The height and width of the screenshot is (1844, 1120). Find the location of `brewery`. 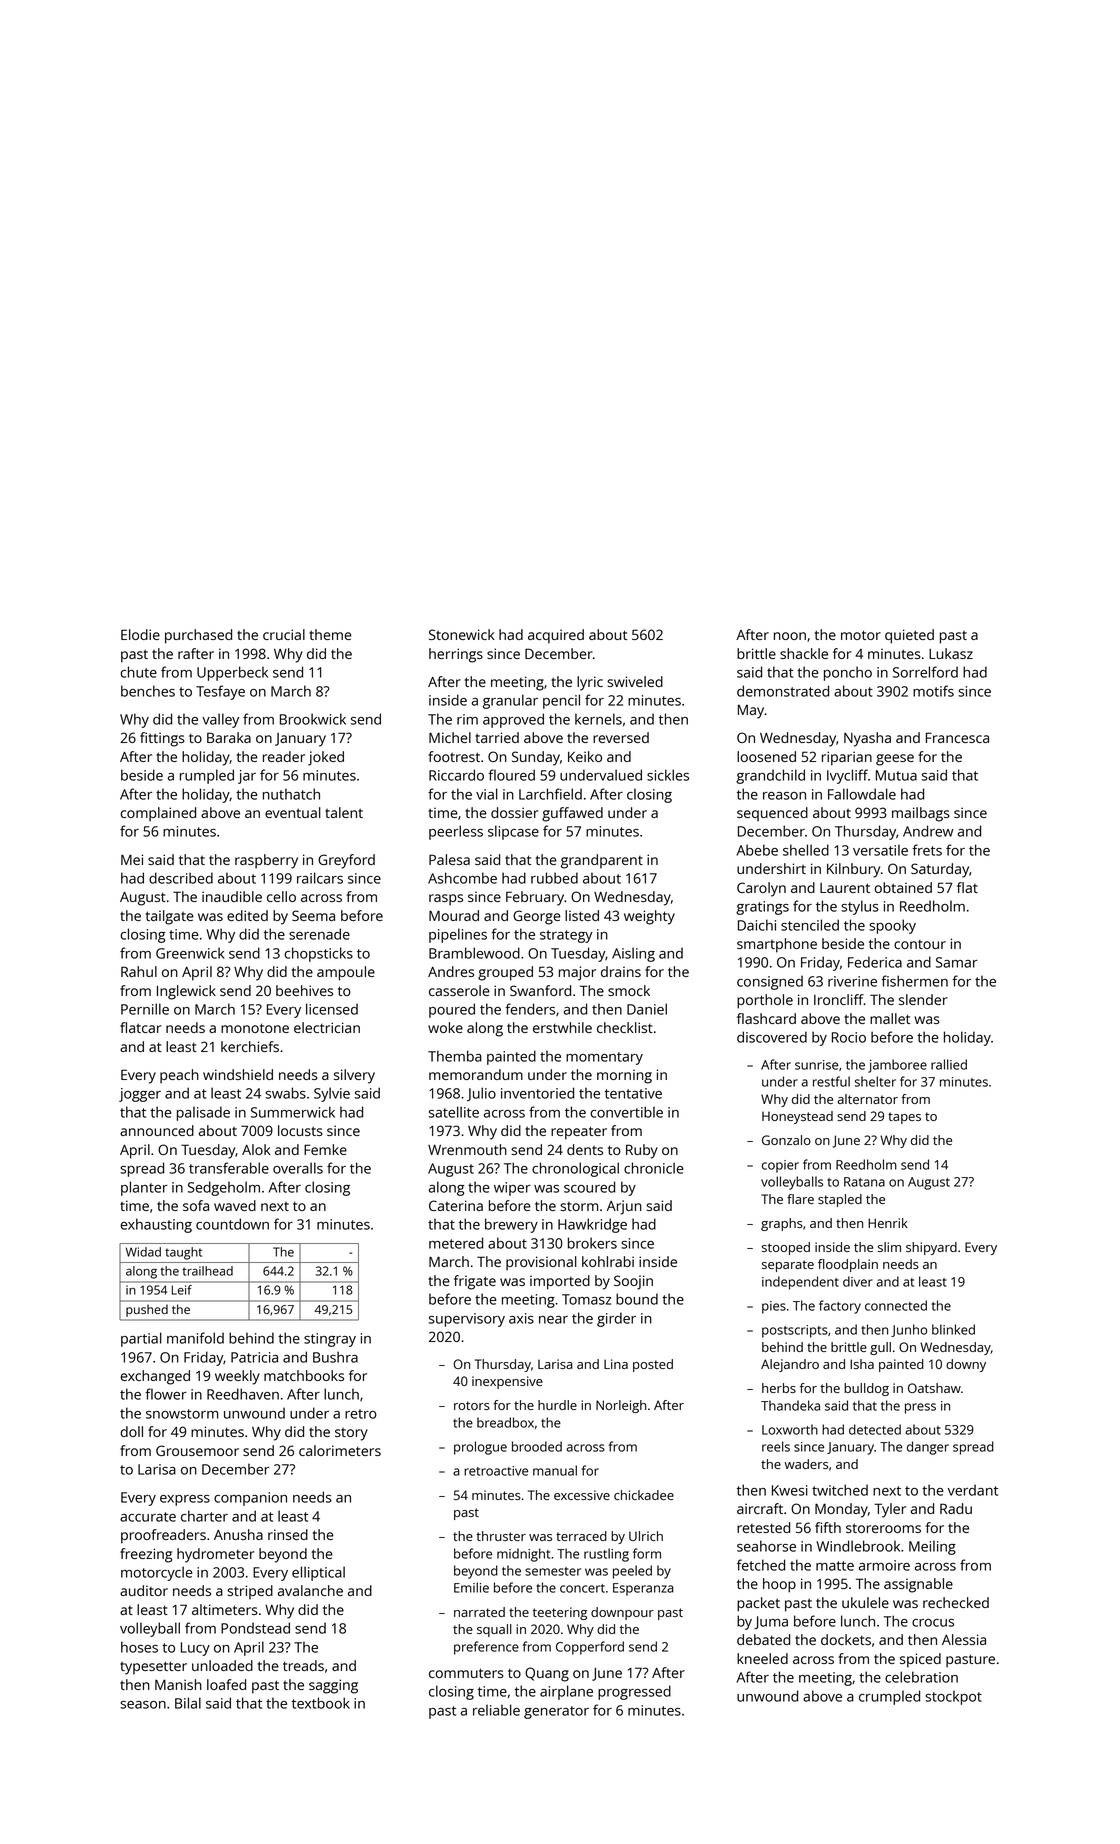

brewery is located at coordinates (511, 1225).
